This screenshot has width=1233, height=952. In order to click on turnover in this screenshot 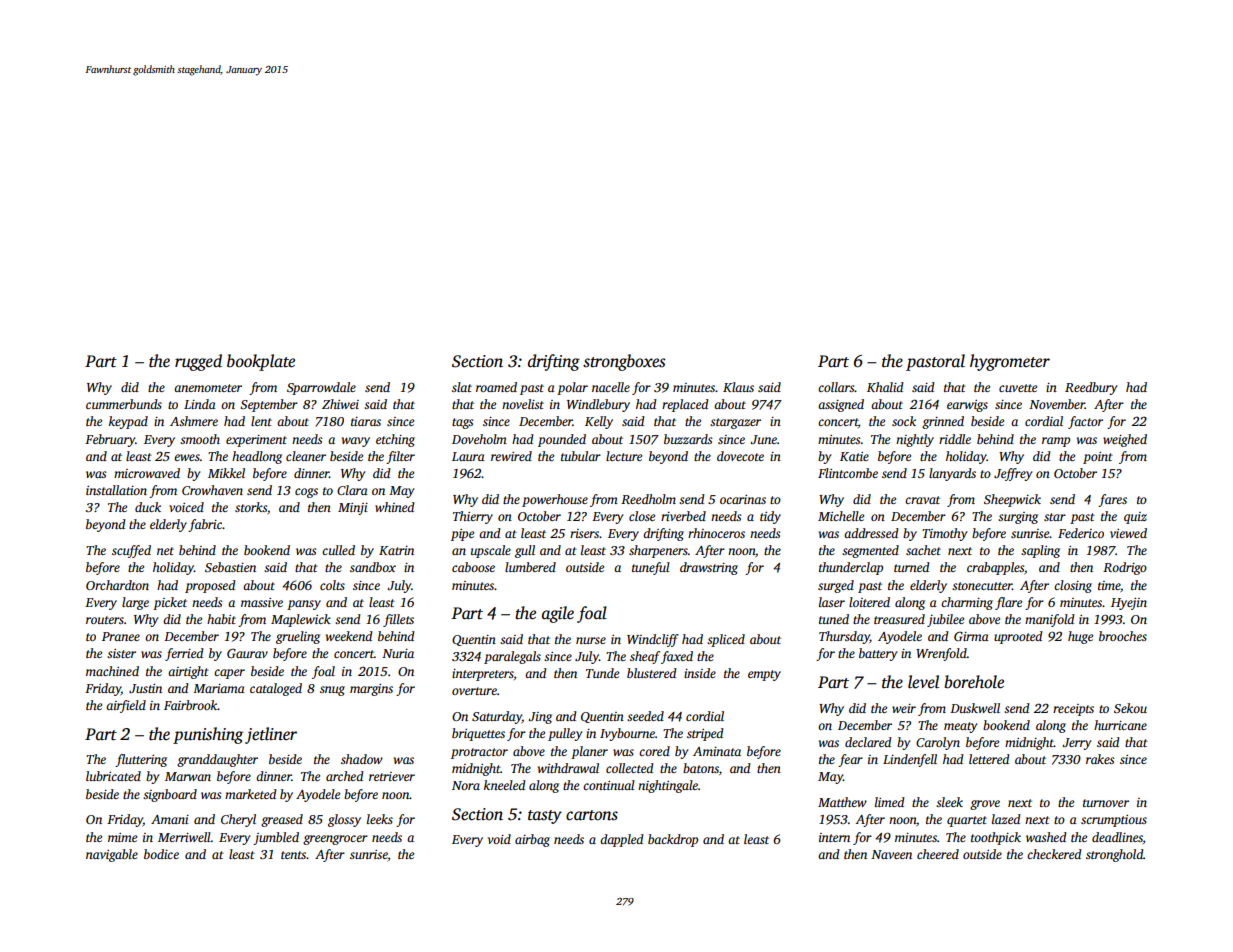, I will do `click(1106, 803)`.
